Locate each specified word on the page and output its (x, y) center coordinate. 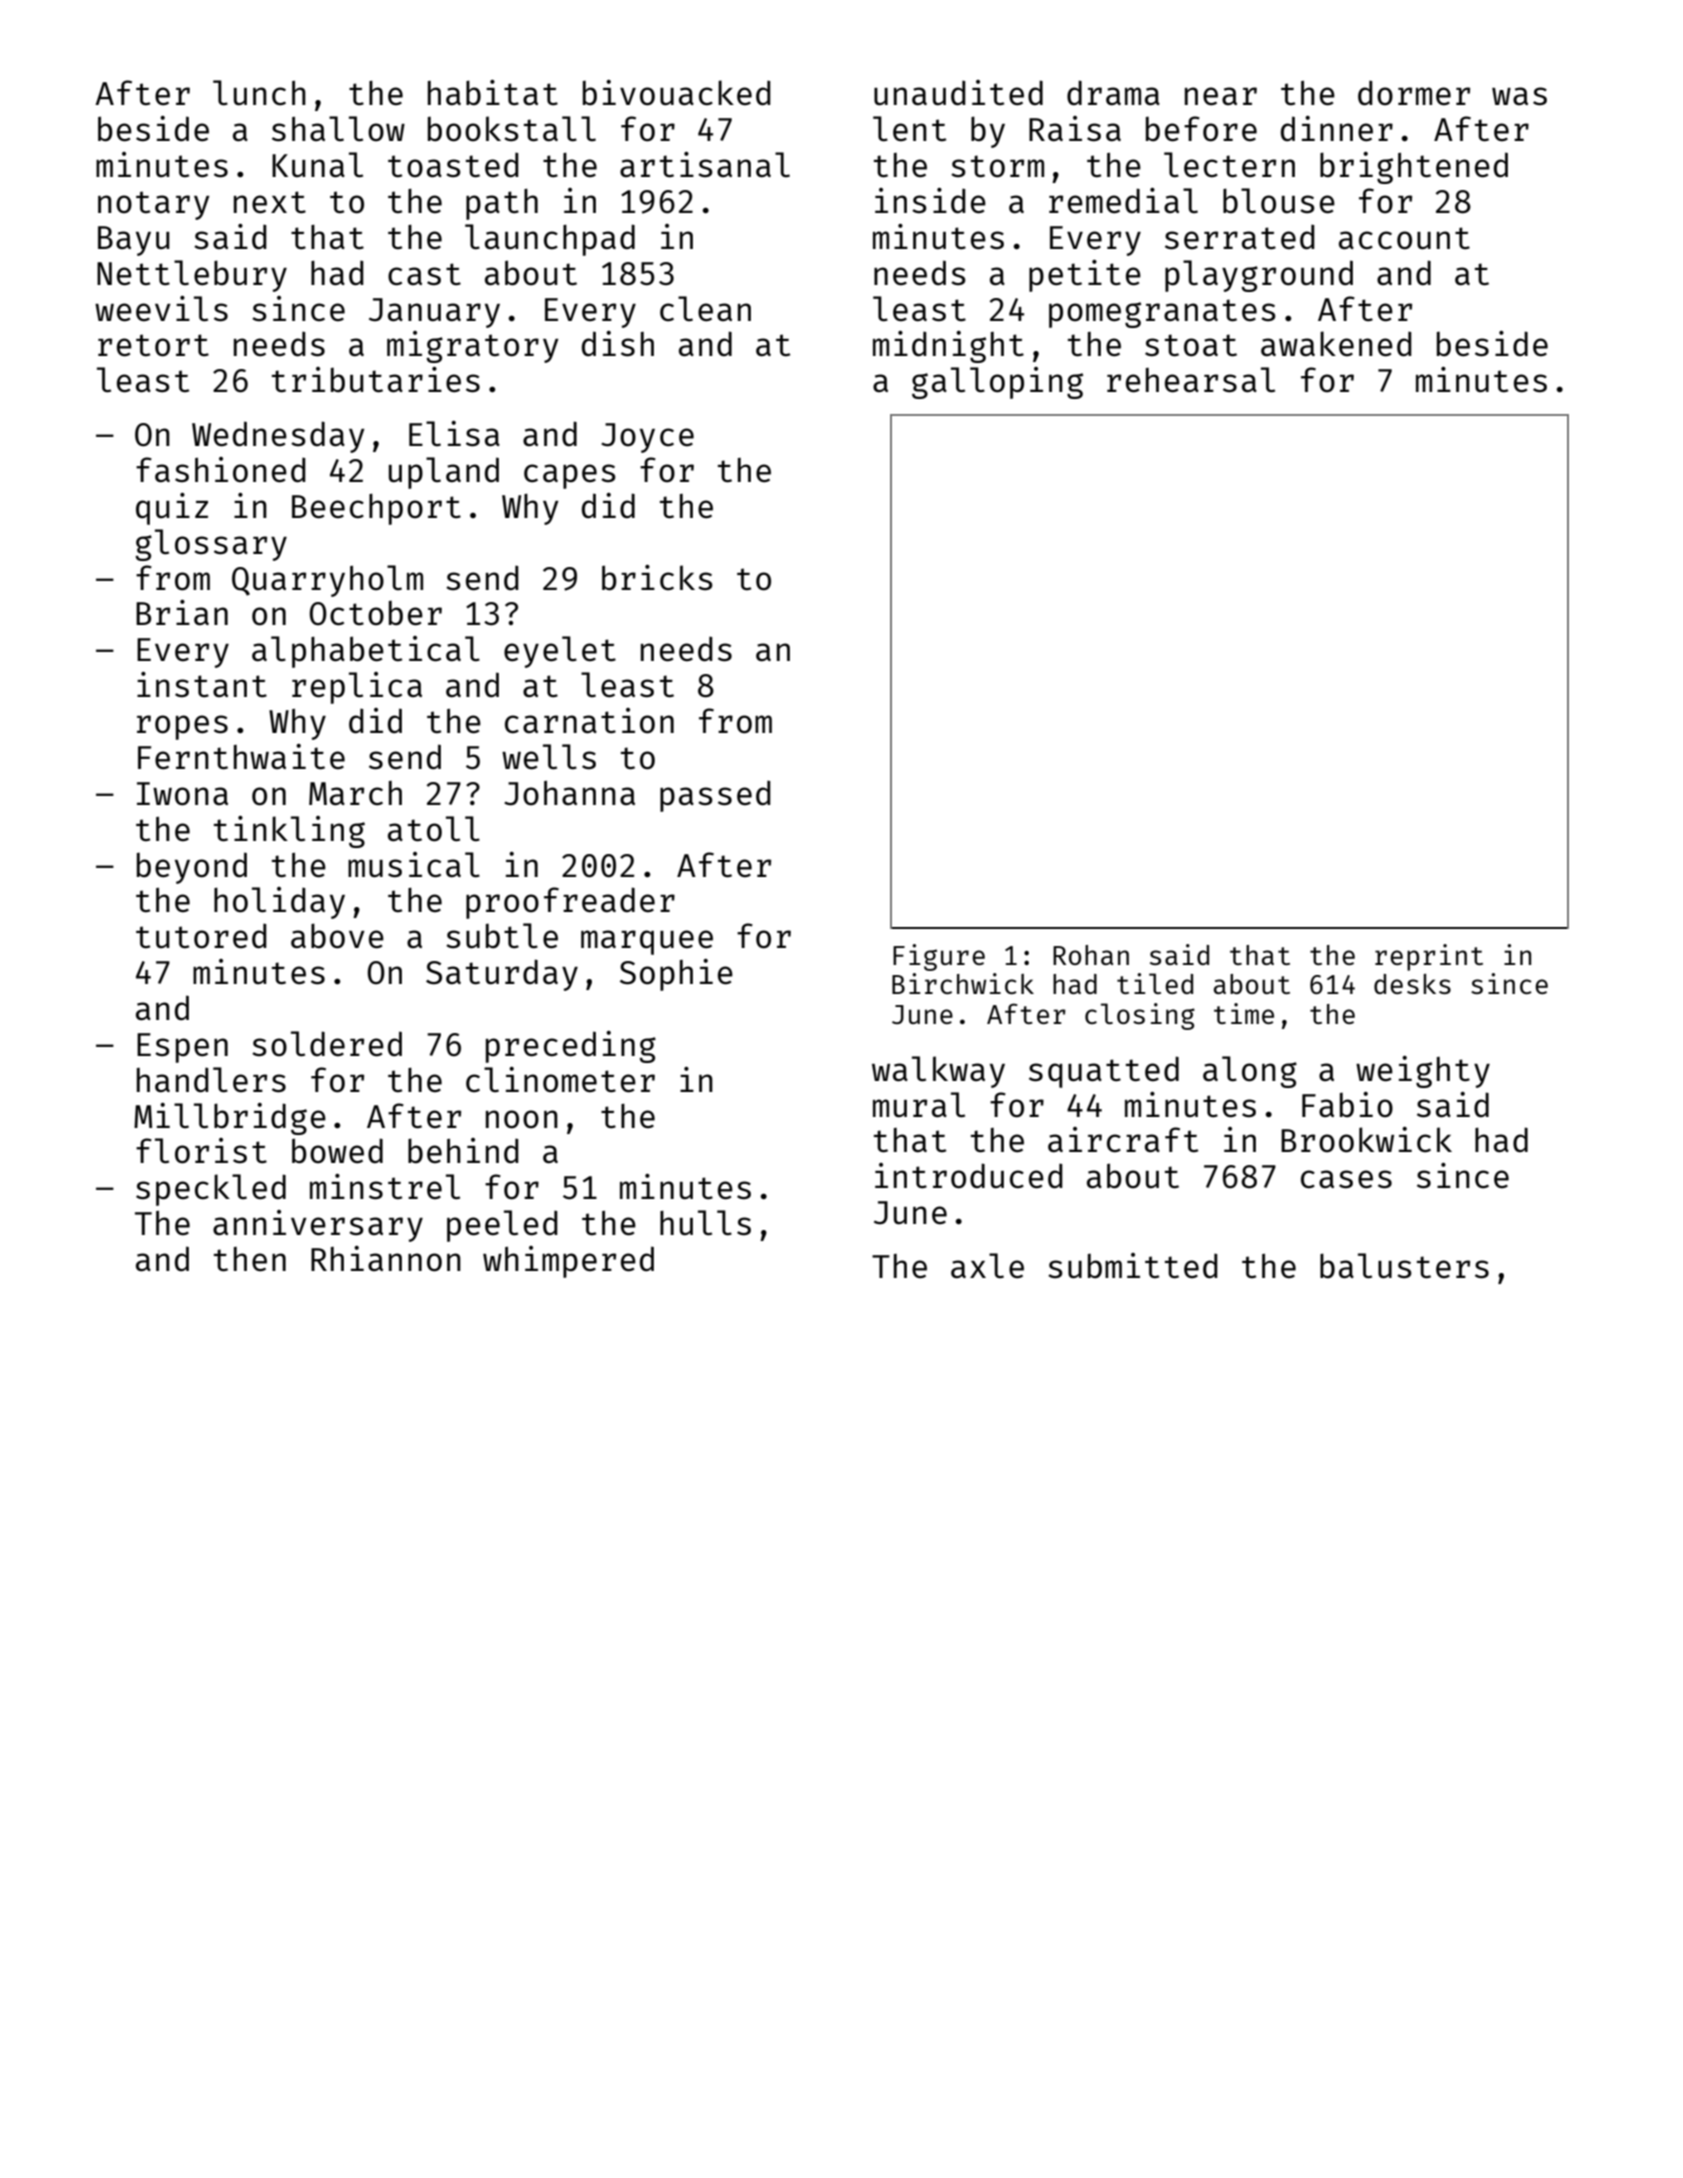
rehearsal (1191, 380)
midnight (948, 347)
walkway (938, 1072)
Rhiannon (386, 1259)
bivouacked (677, 93)
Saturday (502, 975)
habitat (493, 93)
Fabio (1347, 1105)
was (1519, 96)
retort (153, 345)
